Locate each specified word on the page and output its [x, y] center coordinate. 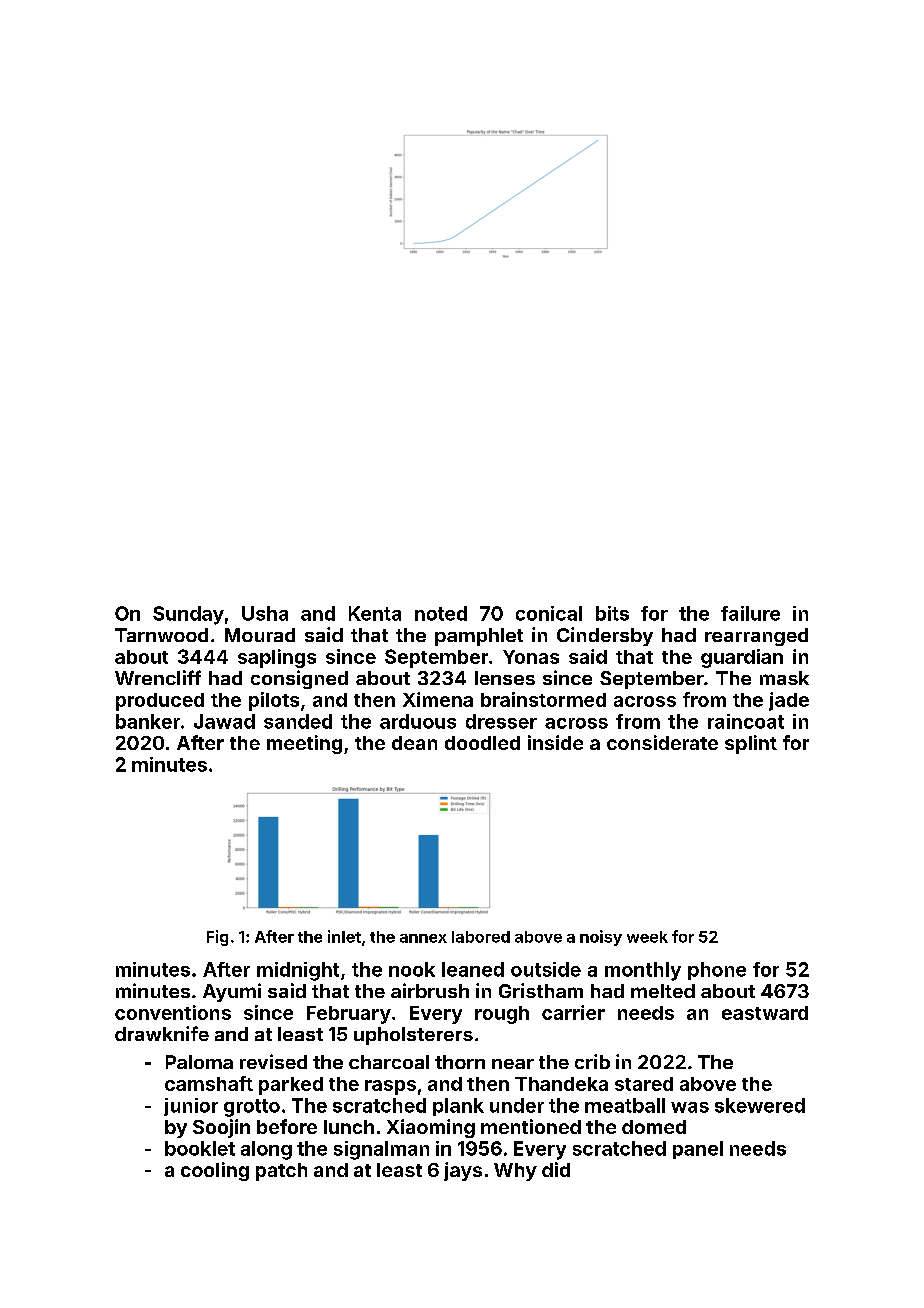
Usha [265, 613]
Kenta [375, 613]
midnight [298, 971]
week [647, 937]
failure [750, 613]
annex [423, 938]
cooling [215, 1171]
